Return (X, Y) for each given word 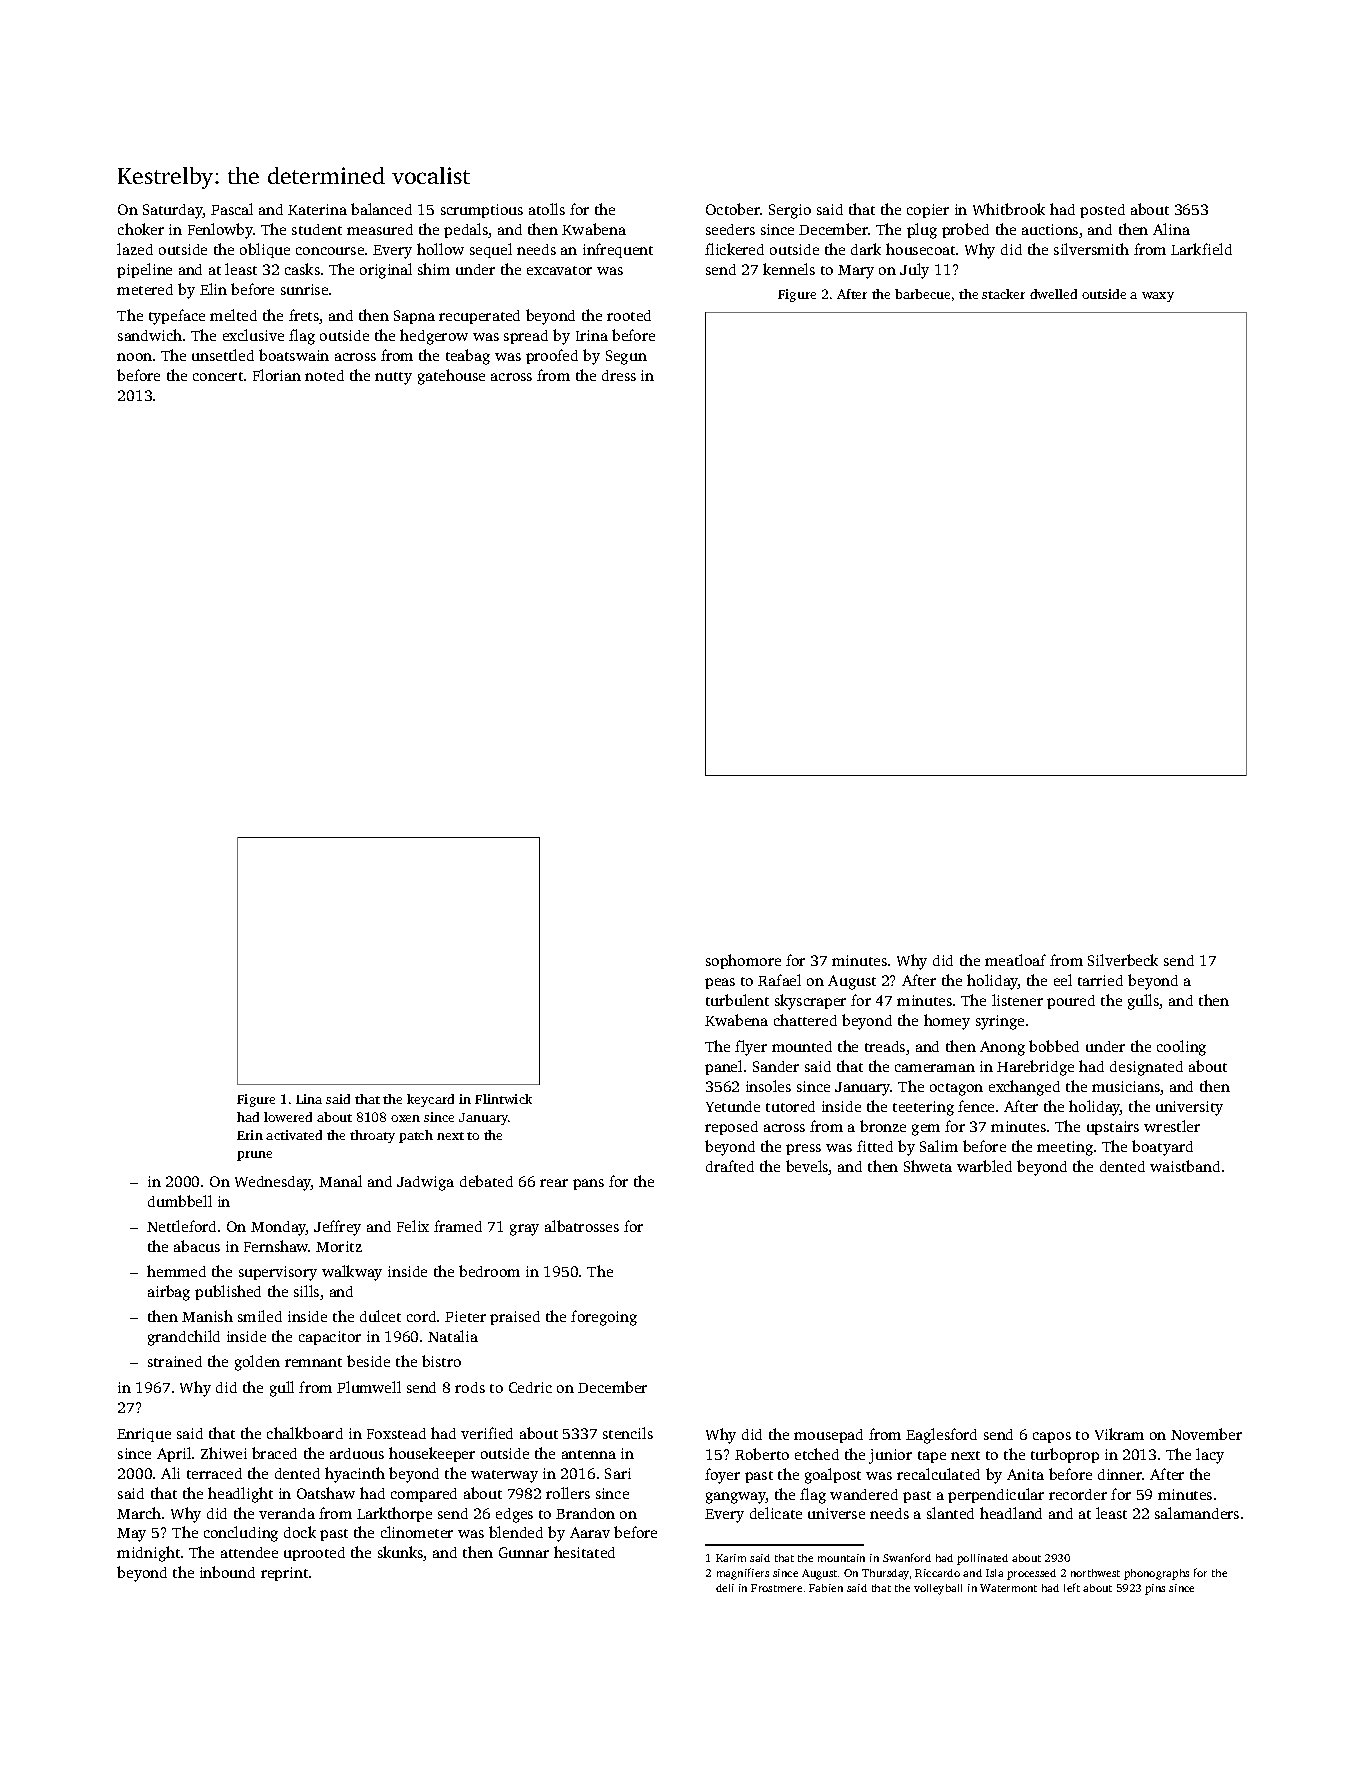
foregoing (604, 1318)
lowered (288, 1117)
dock (300, 1532)
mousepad (828, 1436)
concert (218, 376)
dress (619, 375)
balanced (381, 209)
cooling (1181, 1048)
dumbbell (180, 1201)
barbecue (922, 294)
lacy (1210, 1456)
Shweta (928, 1166)
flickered (734, 249)
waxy (1158, 297)
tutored (790, 1106)
